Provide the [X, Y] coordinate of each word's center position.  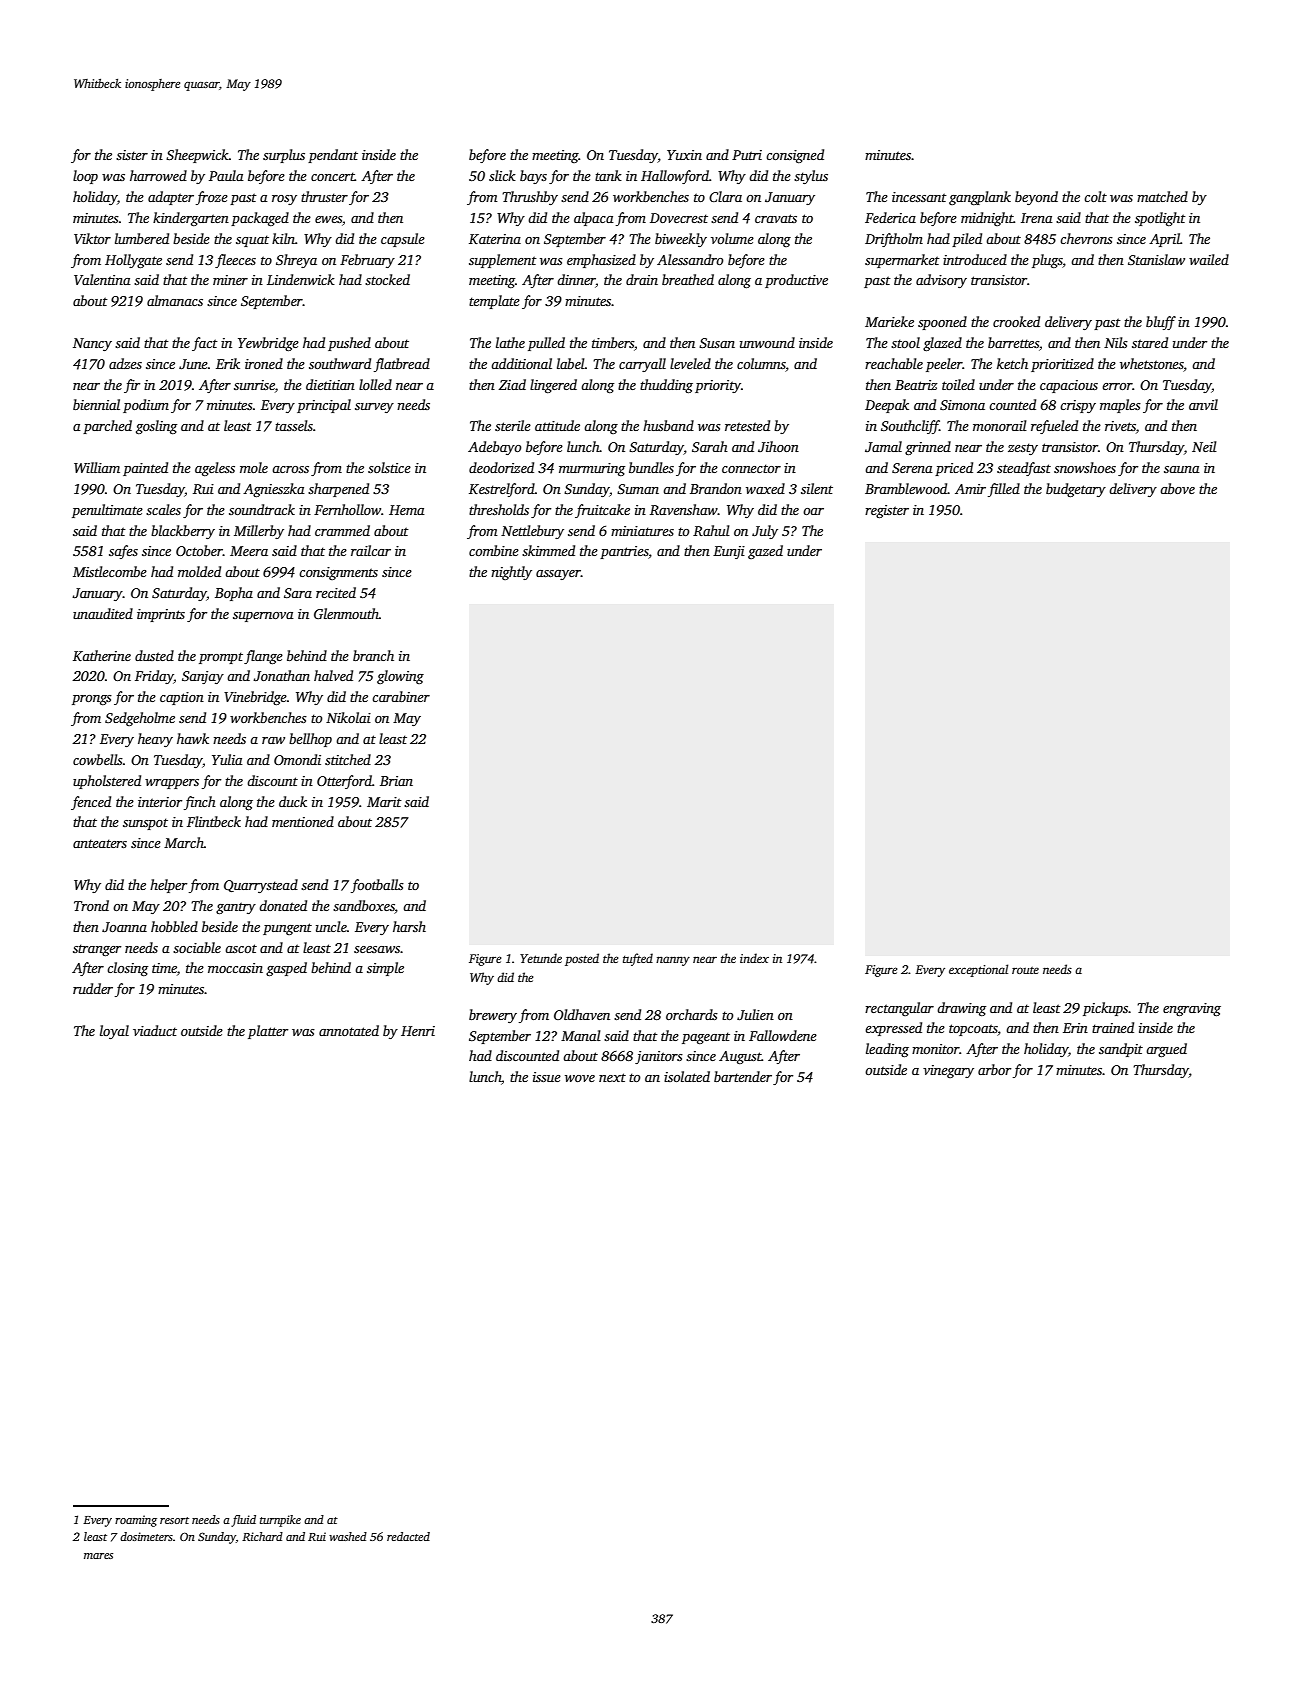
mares [98, 1556]
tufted [638, 959]
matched [1162, 196]
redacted [408, 1536]
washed [348, 1536]
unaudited [103, 613]
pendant [333, 156]
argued [1166, 1050]
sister [132, 155]
